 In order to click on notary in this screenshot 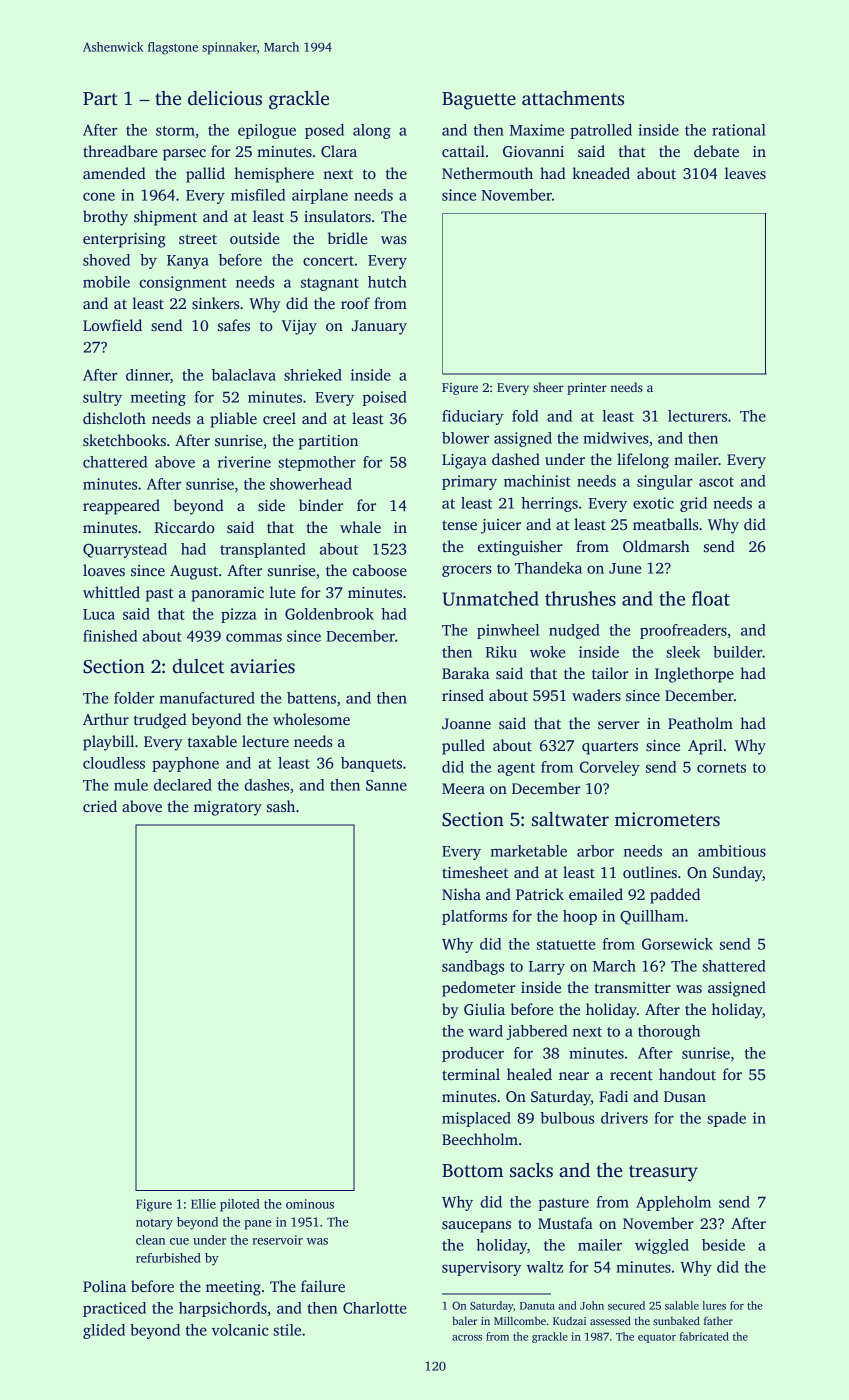, I will do `click(154, 1224)`.
